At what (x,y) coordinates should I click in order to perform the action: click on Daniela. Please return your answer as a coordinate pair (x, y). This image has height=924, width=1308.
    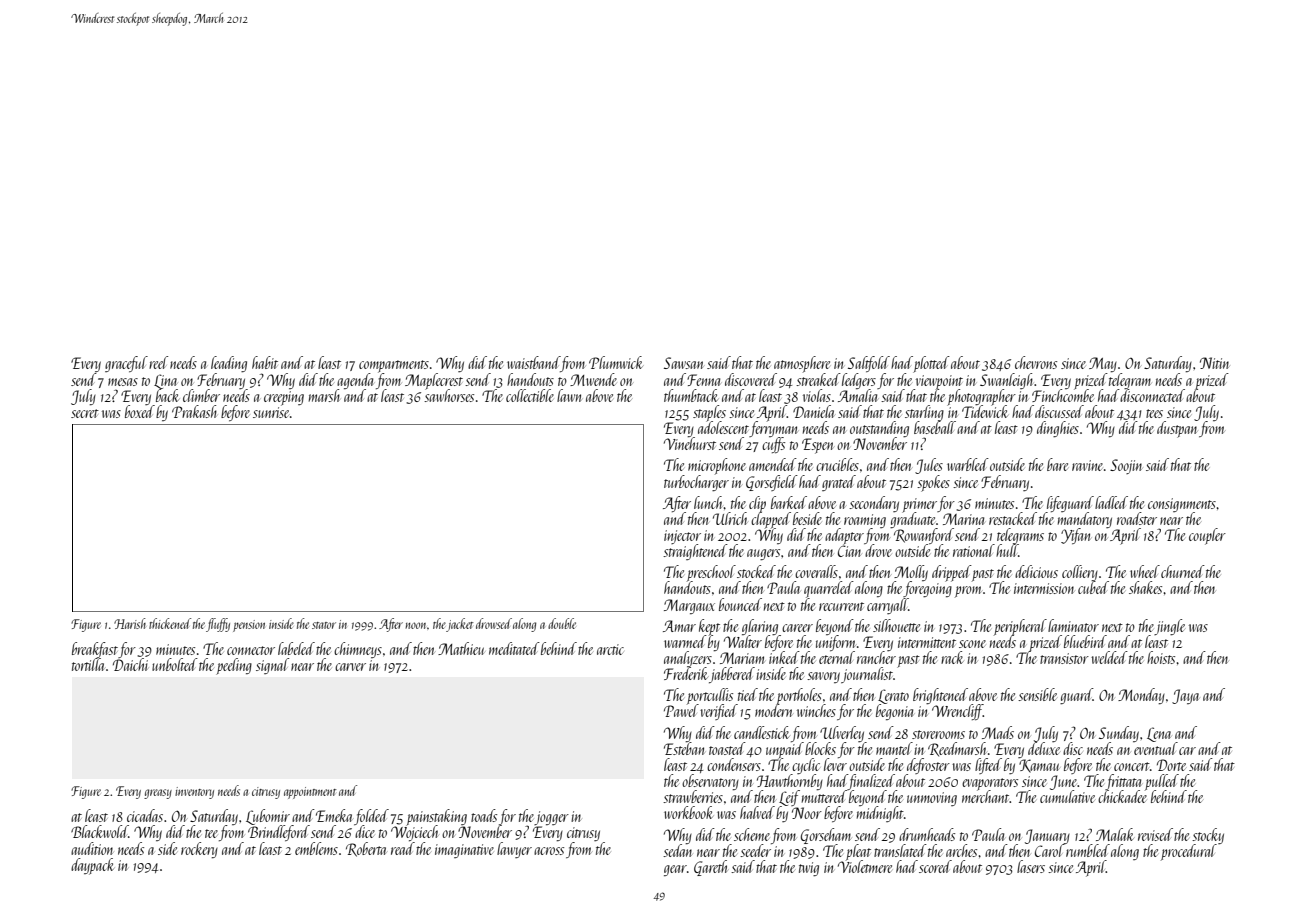
    Looking at the image, I should click on (814, 411).
